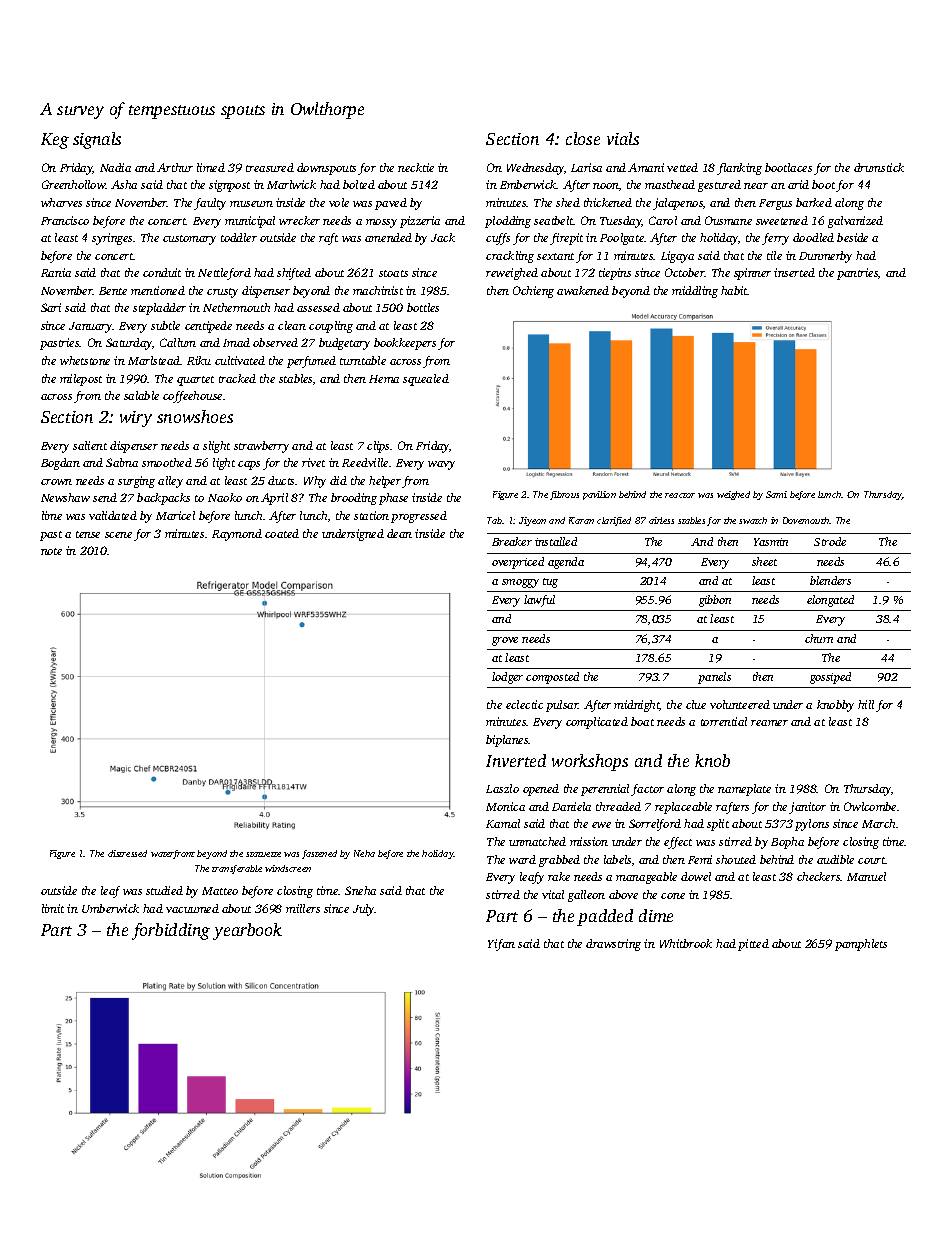 This document has height=1233, width=952. I want to click on surging, so click(136, 482).
